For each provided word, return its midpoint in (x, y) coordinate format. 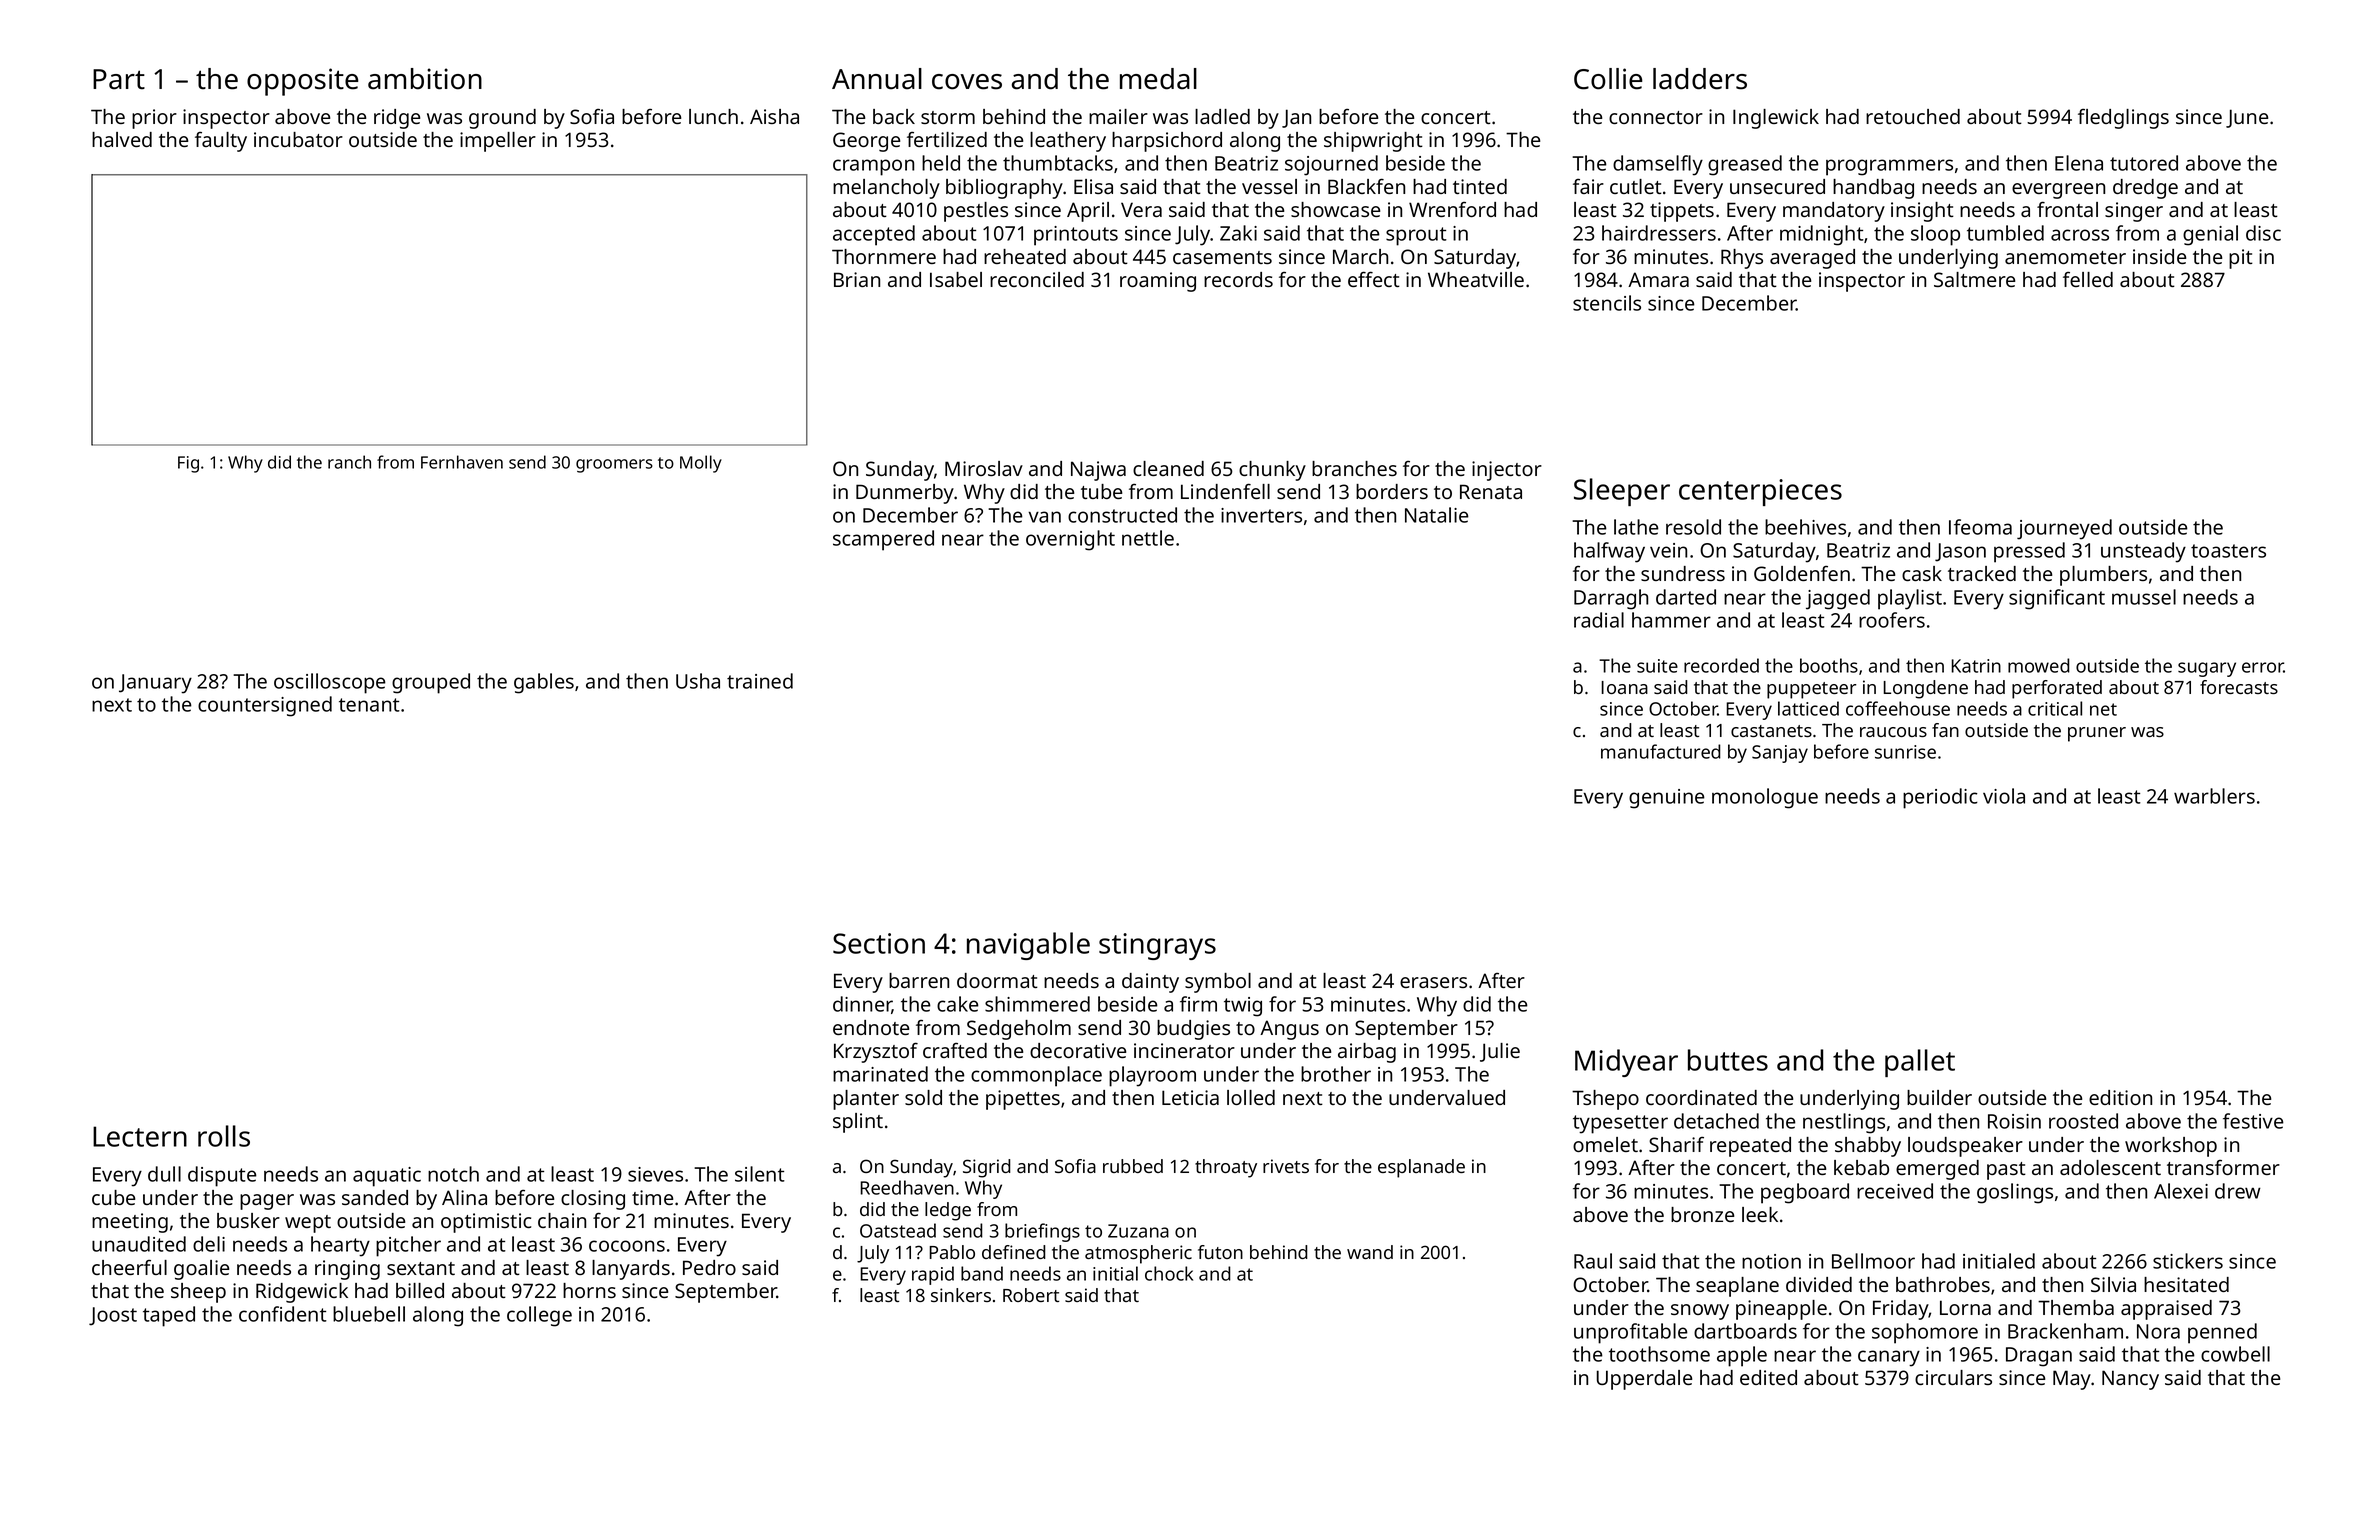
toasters (2228, 551)
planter (866, 1100)
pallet (1920, 1063)
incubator (298, 139)
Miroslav (984, 468)
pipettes (1023, 1100)
